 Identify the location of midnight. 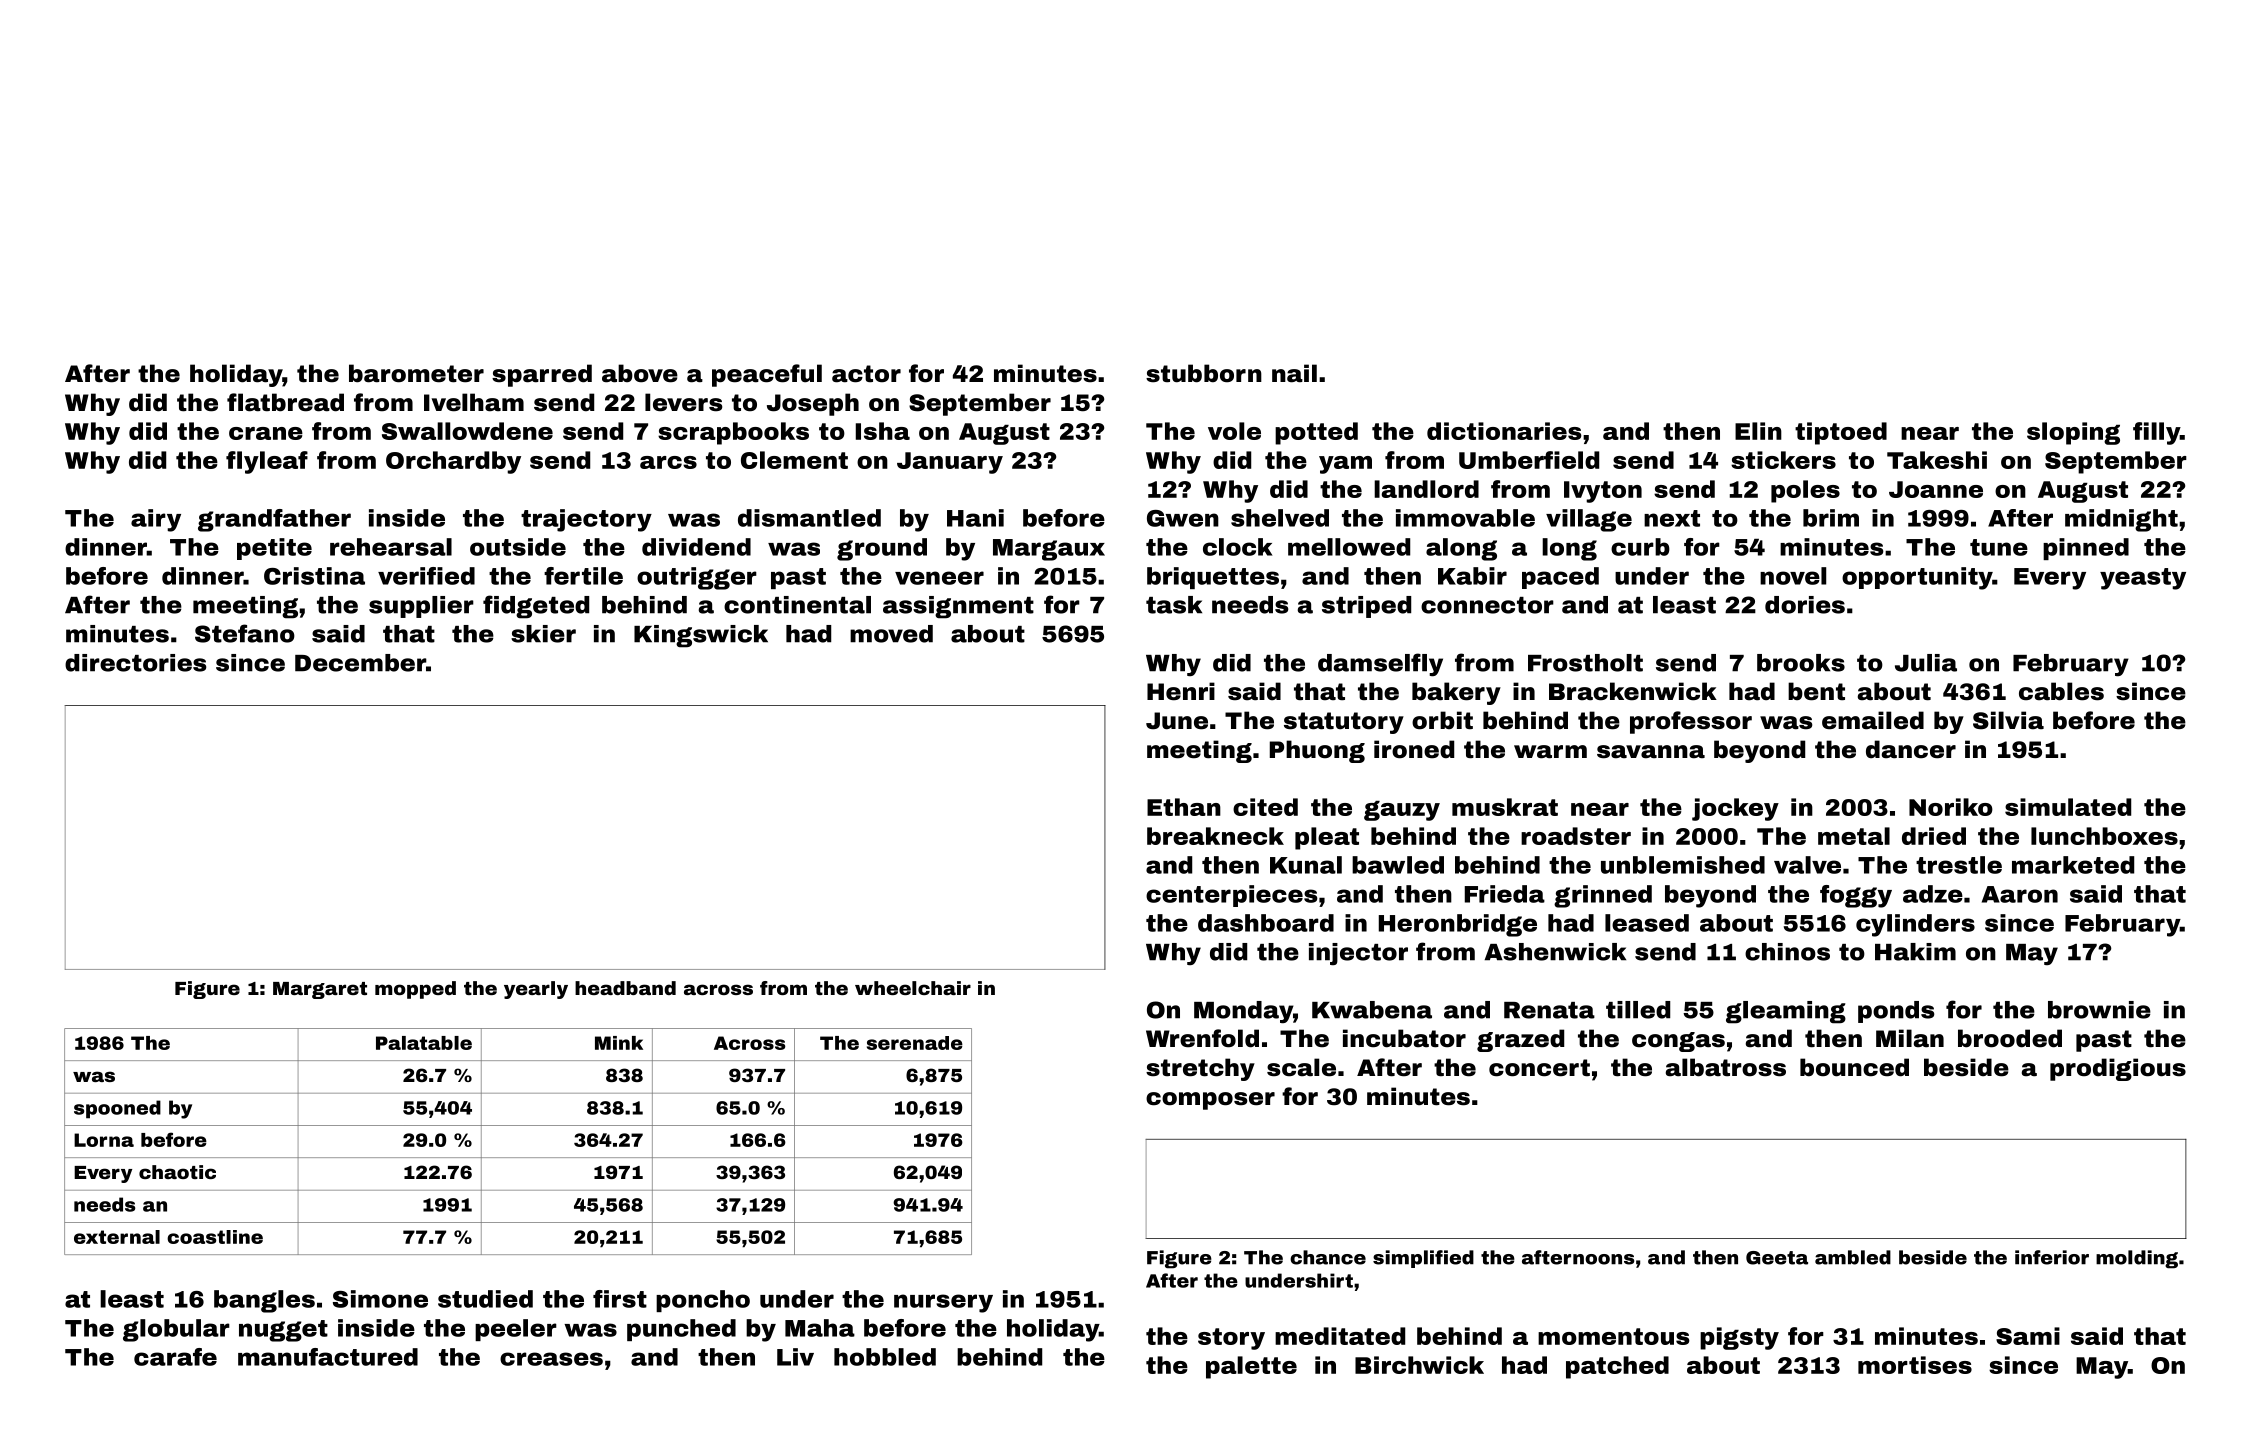
(2121, 520).
